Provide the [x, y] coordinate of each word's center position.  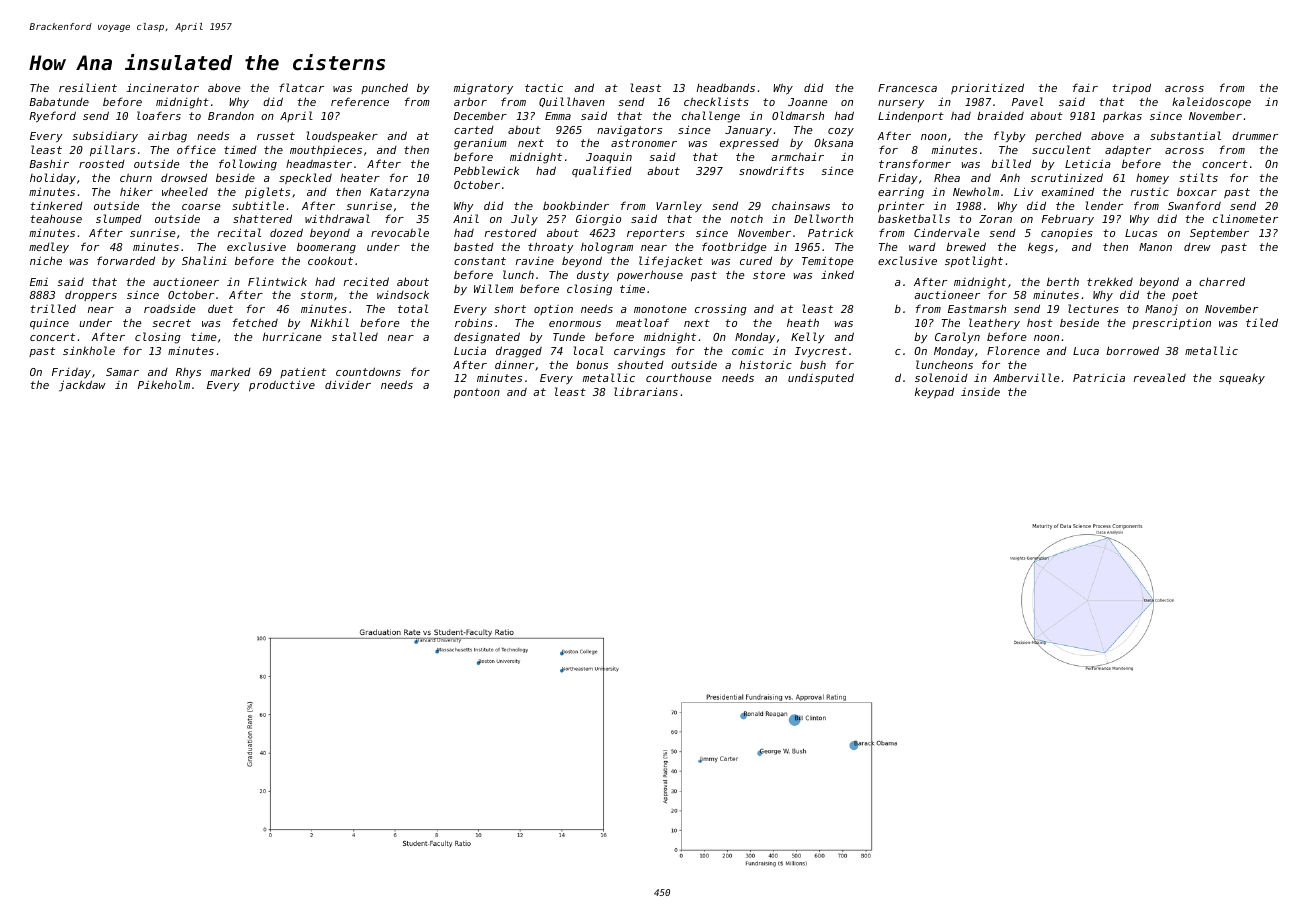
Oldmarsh [798, 115]
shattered [262, 218]
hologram [607, 248]
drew [1197, 247]
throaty [551, 248]
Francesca [907, 88]
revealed [1160, 377]
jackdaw [82, 386]
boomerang [326, 248]
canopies [1067, 234]
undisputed [821, 379]
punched [384, 88]
